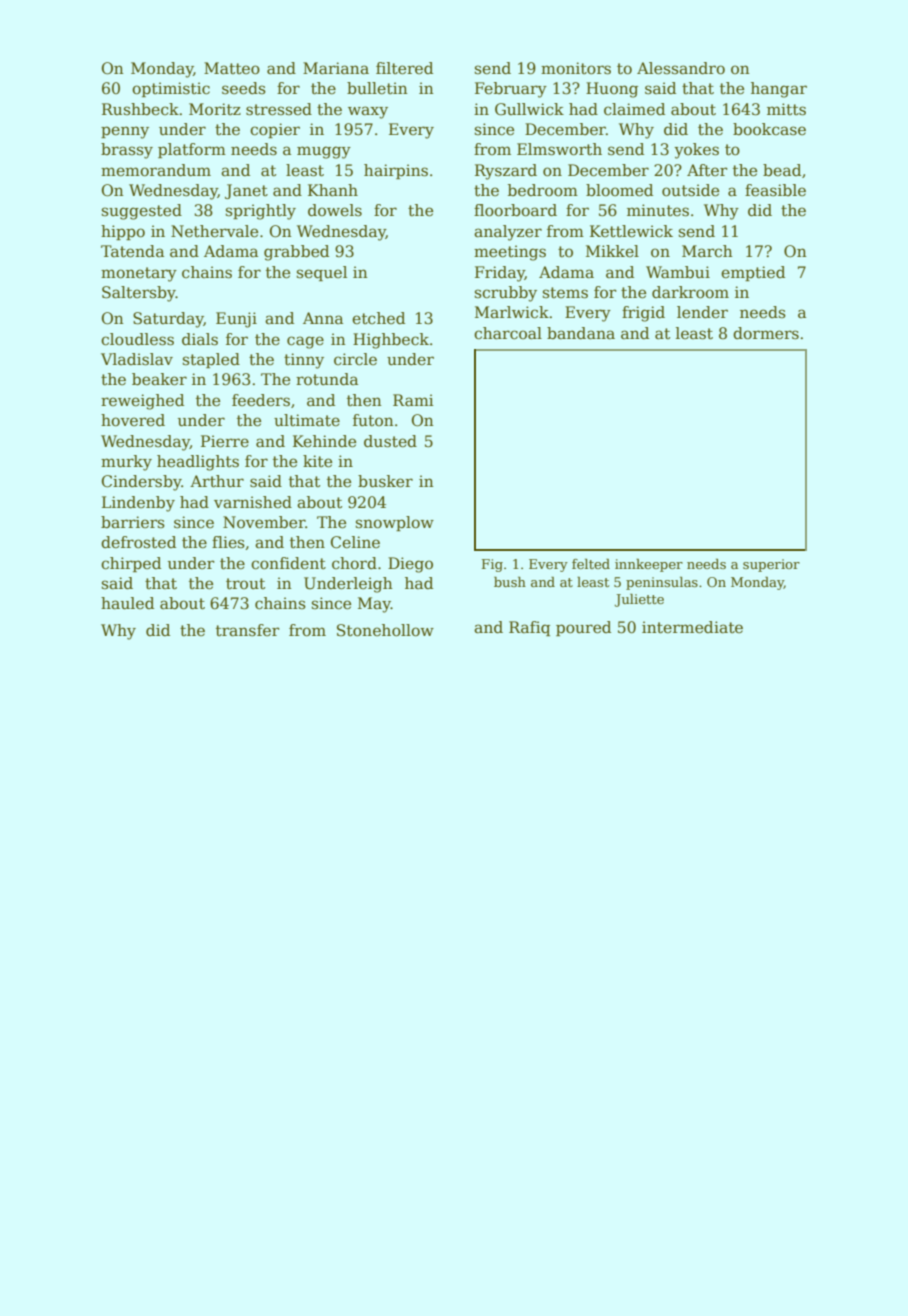 This document has height=1316, width=908. What do you see at coordinates (681, 68) in the document?
I see `Alessandro` at bounding box center [681, 68].
